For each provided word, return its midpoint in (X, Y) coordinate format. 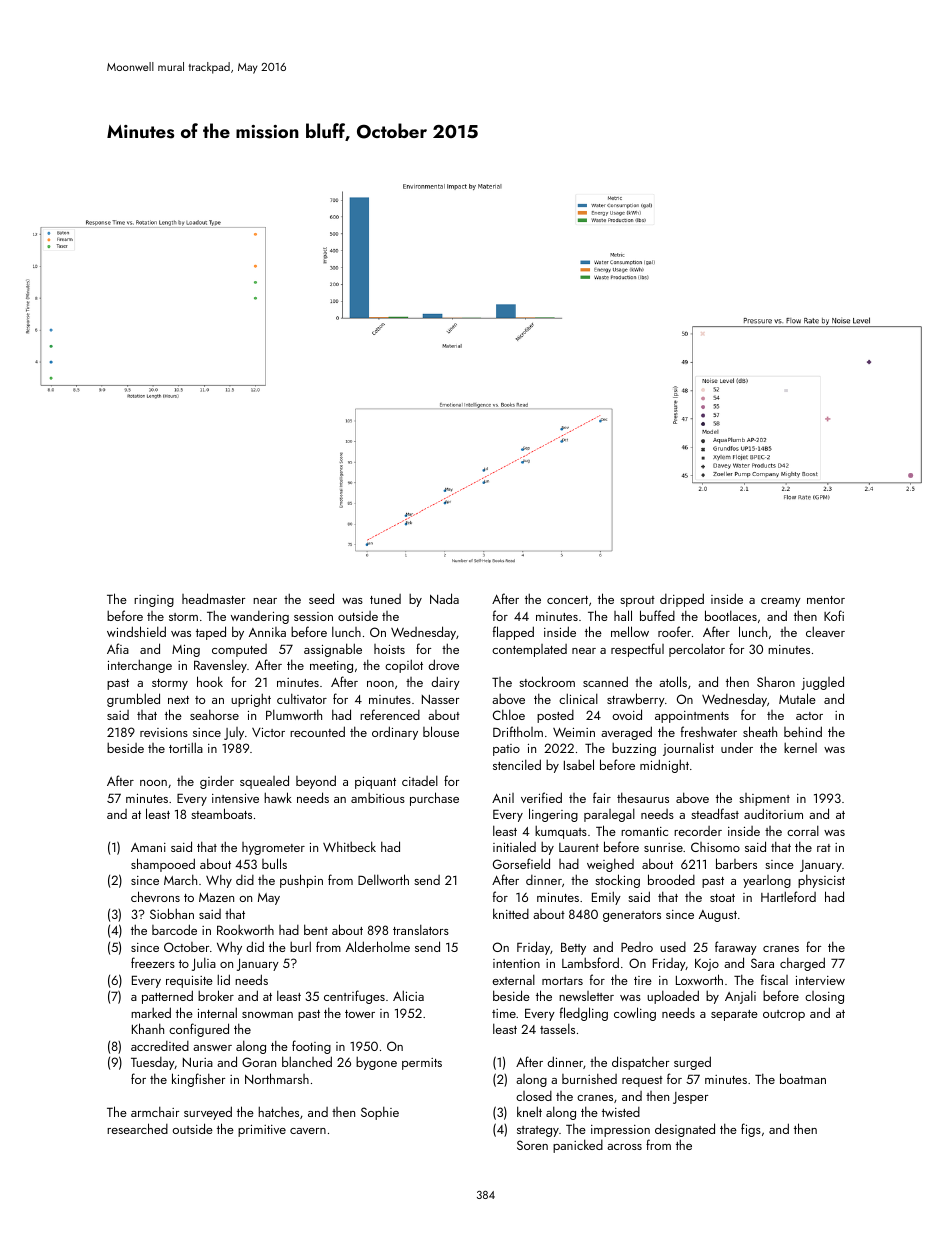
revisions (164, 732)
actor (809, 716)
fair (602, 797)
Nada (444, 598)
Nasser (440, 699)
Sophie (380, 1113)
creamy (781, 602)
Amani (148, 847)
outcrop (784, 1015)
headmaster (213, 598)
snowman (267, 1015)
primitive (262, 1131)
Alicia (408, 995)
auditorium (773, 813)
